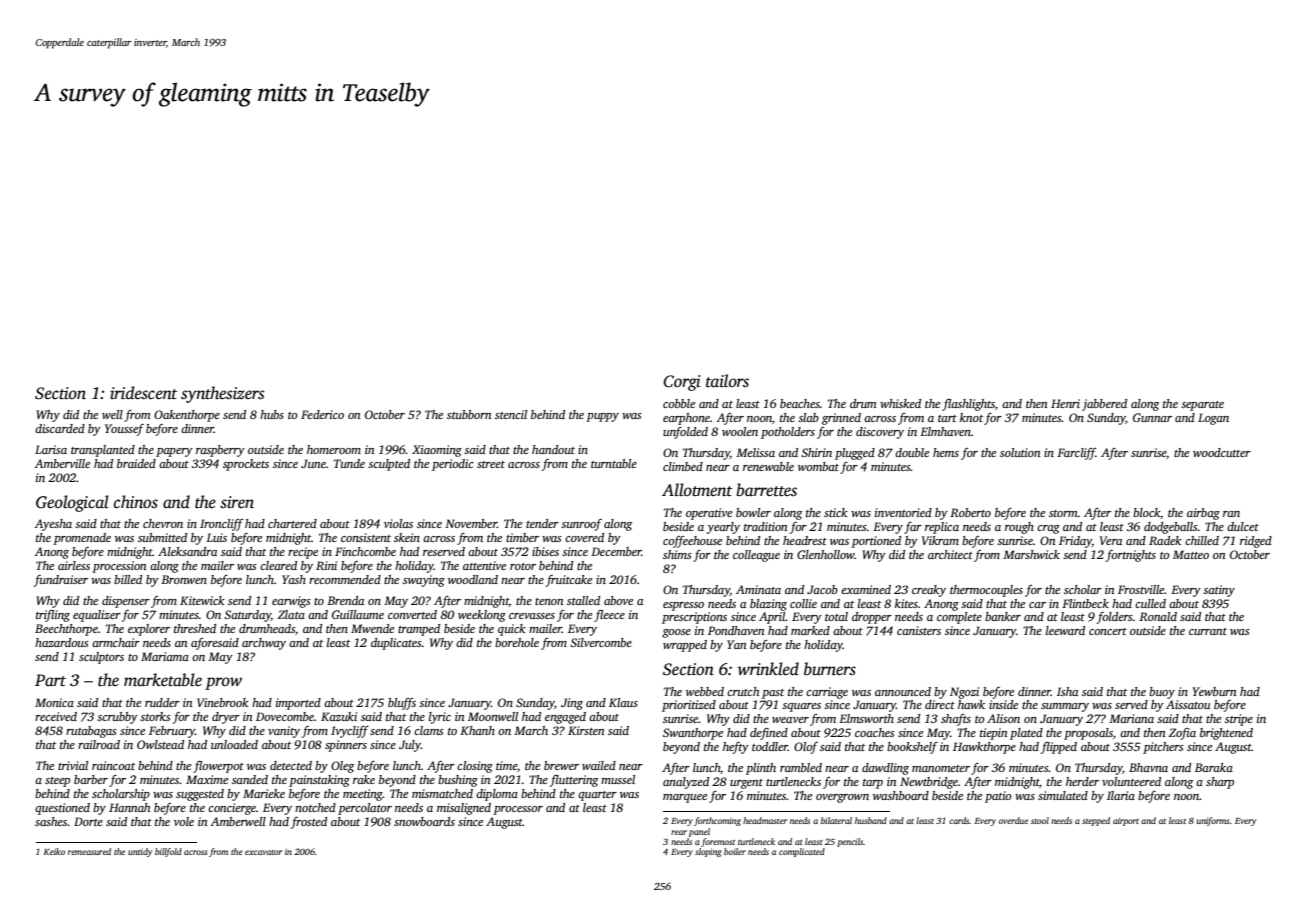 The width and height of the document is (1308, 924). I want to click on iridescent, so click(143, 393).
